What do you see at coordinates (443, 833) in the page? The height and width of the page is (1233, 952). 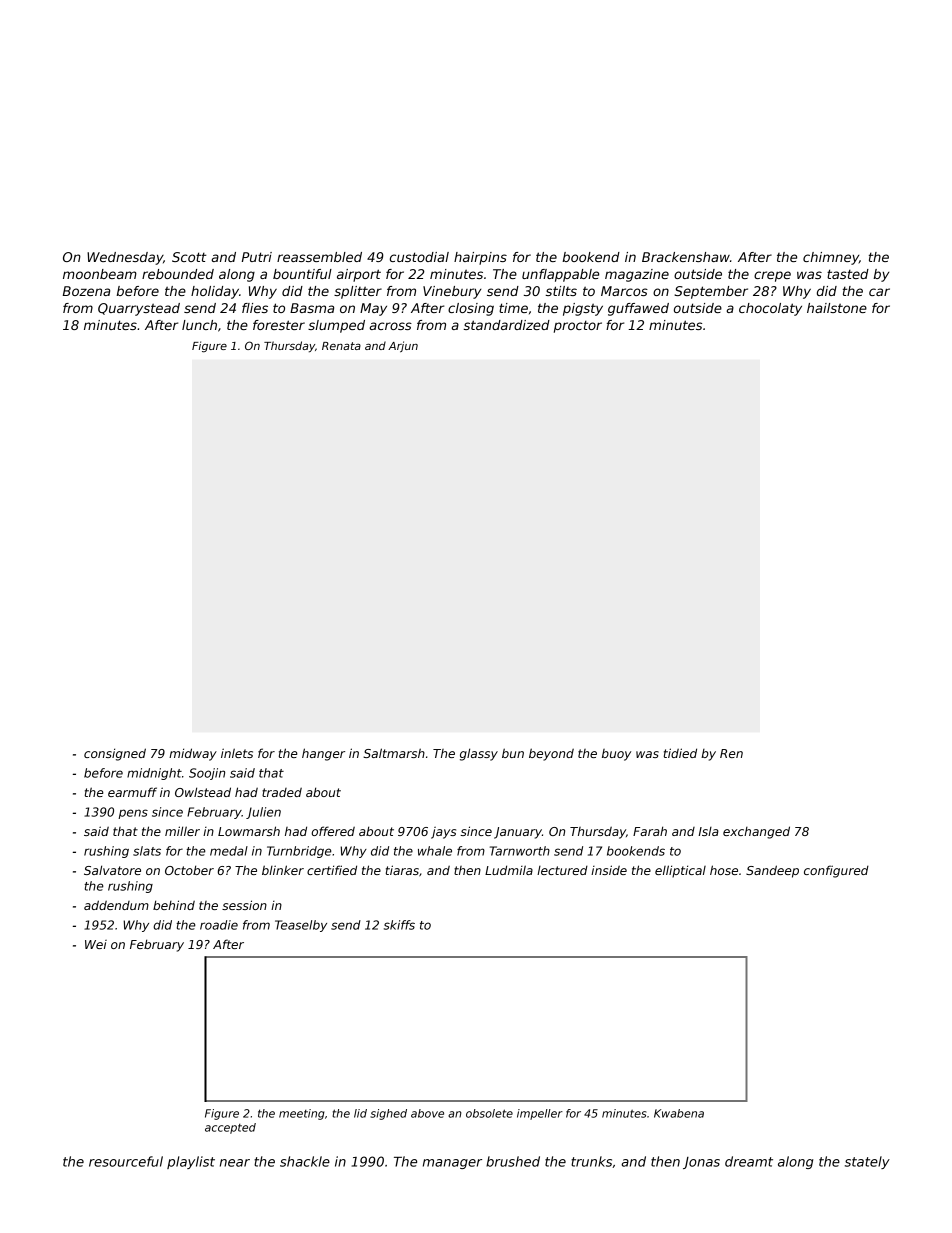 I see `jays` at bounding box center [443, 833].
